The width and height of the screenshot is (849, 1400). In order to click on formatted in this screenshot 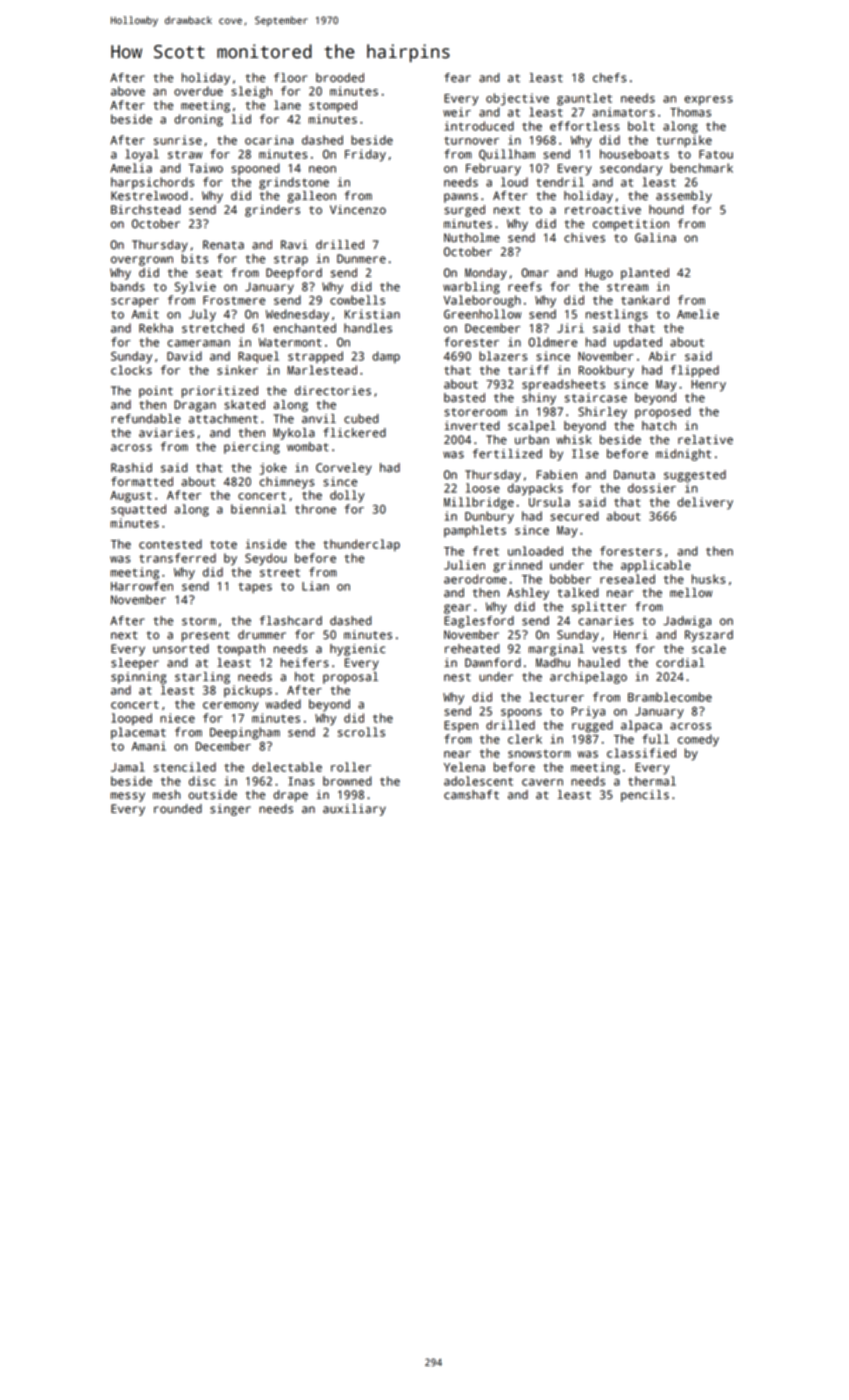, I will do `click(142, 482)`.
